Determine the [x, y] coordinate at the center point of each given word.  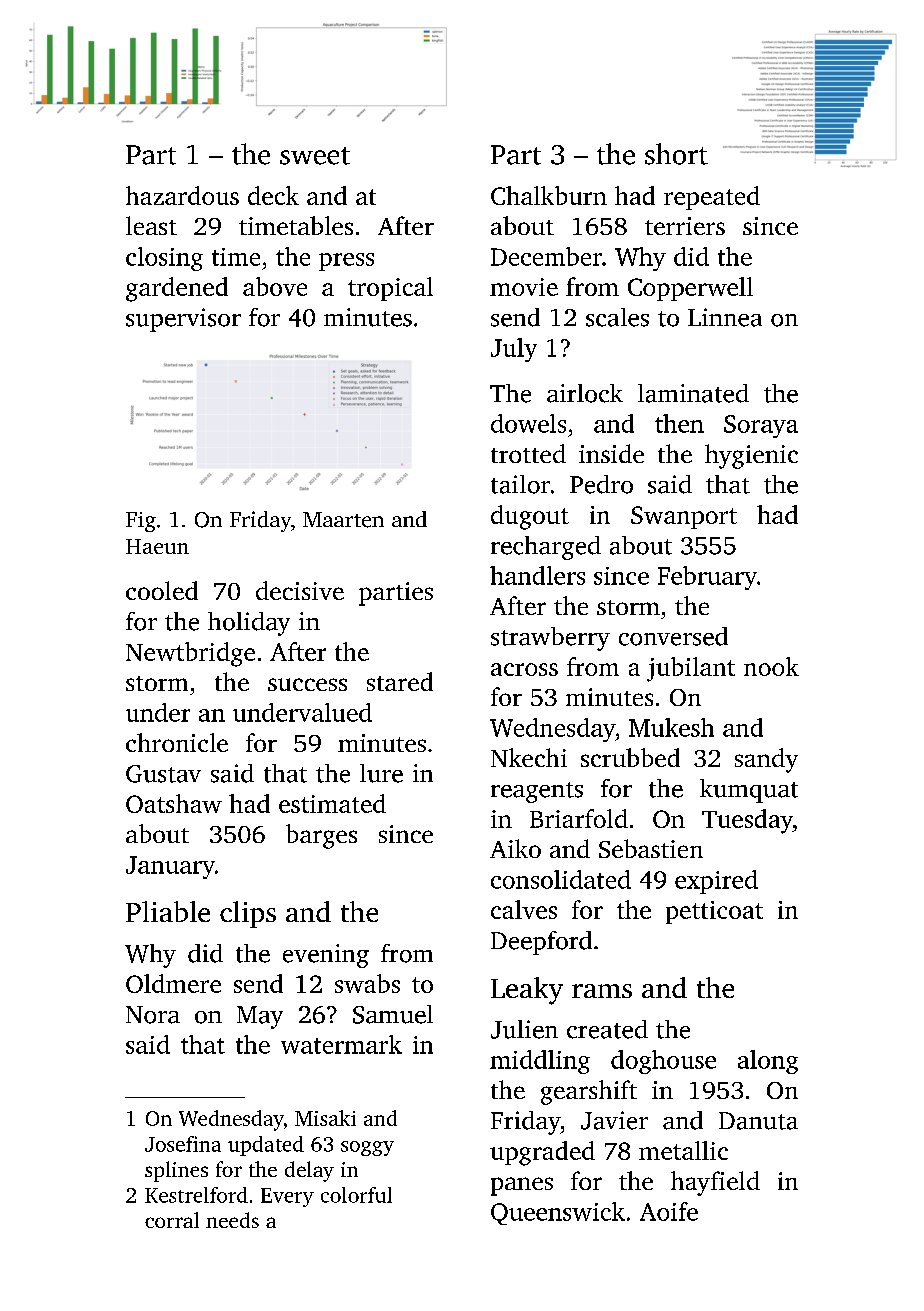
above [275, 286]
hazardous [182, 195]
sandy [766, 760]
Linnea [725, 317]
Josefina [183, 1144]
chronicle [177, 742]
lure [381, 773]
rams [602, 991]
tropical [390, 289]
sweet [315, 156]
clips [248, 914]
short [676, 154]
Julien [524, 1029]
